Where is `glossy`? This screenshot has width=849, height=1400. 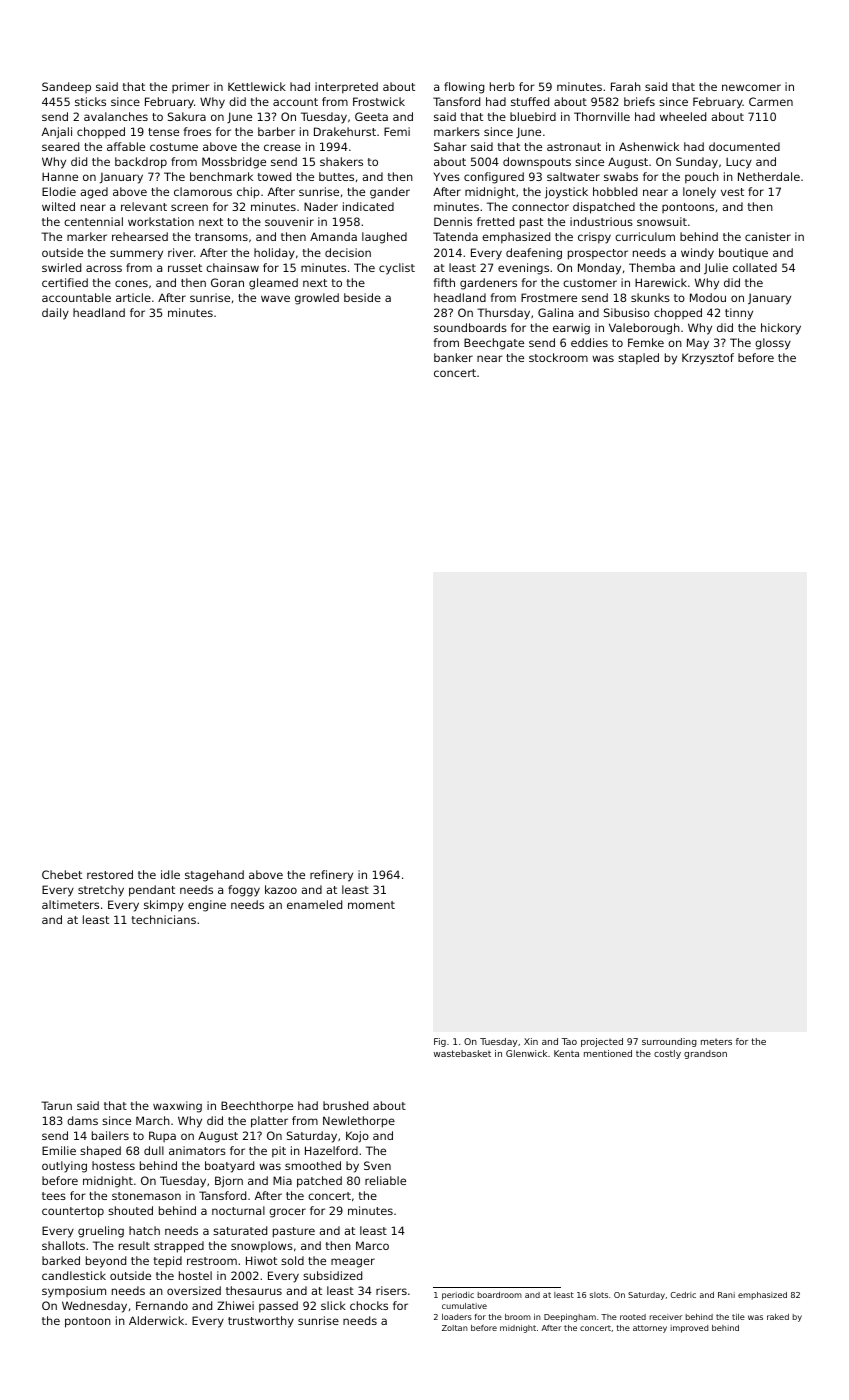
glossy is located at coordinates (773, 344).
